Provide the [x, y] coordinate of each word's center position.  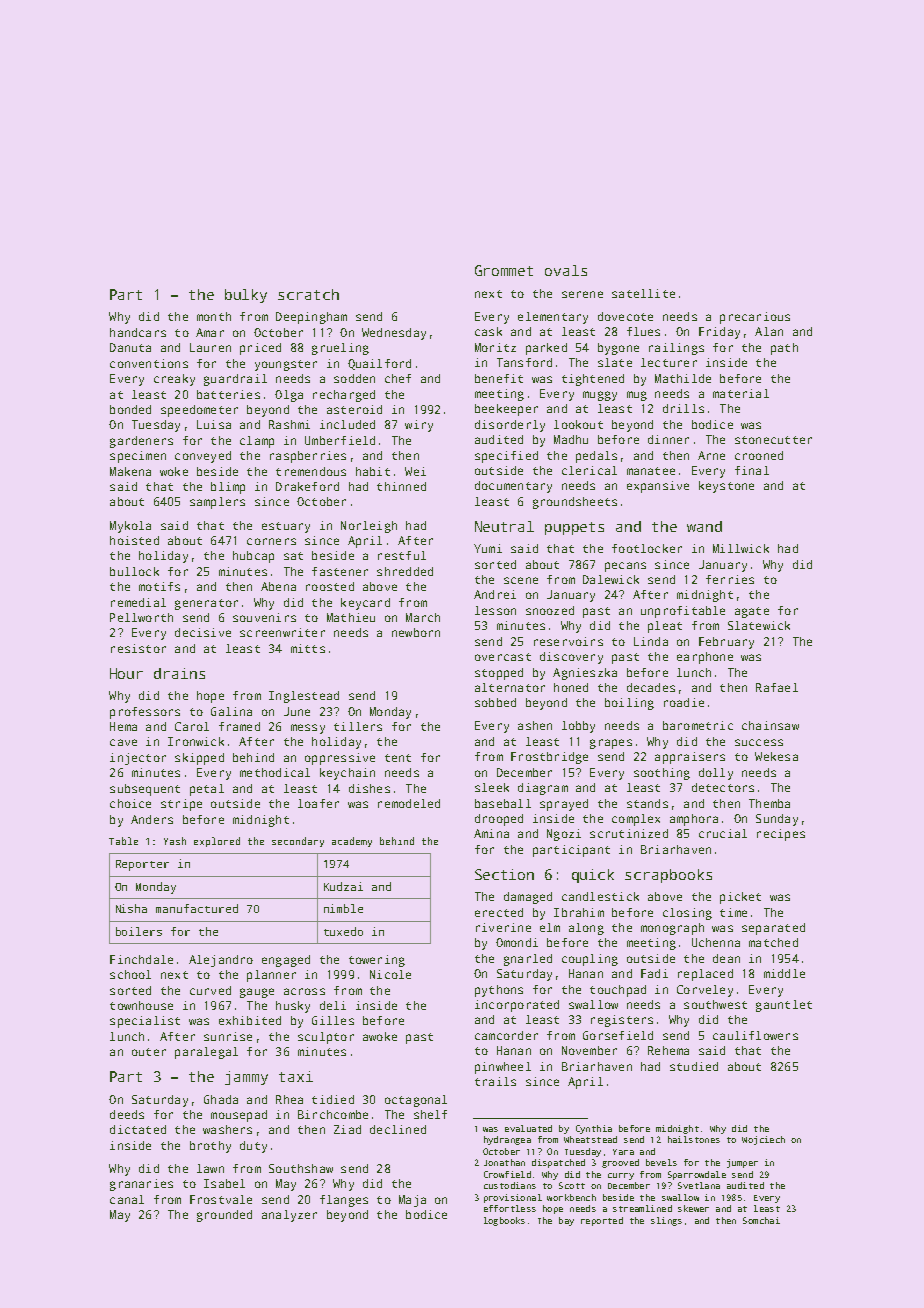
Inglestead [304, 697]
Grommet [504, 270]
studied [694, 1066]
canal [127, 1199]
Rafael [777, 687]
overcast [503, 657]
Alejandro [221, 961]
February [726, 643]
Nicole [390, 974]
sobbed [495, 702]
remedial [138, 602]
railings [676, 349]
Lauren [210, 347]
